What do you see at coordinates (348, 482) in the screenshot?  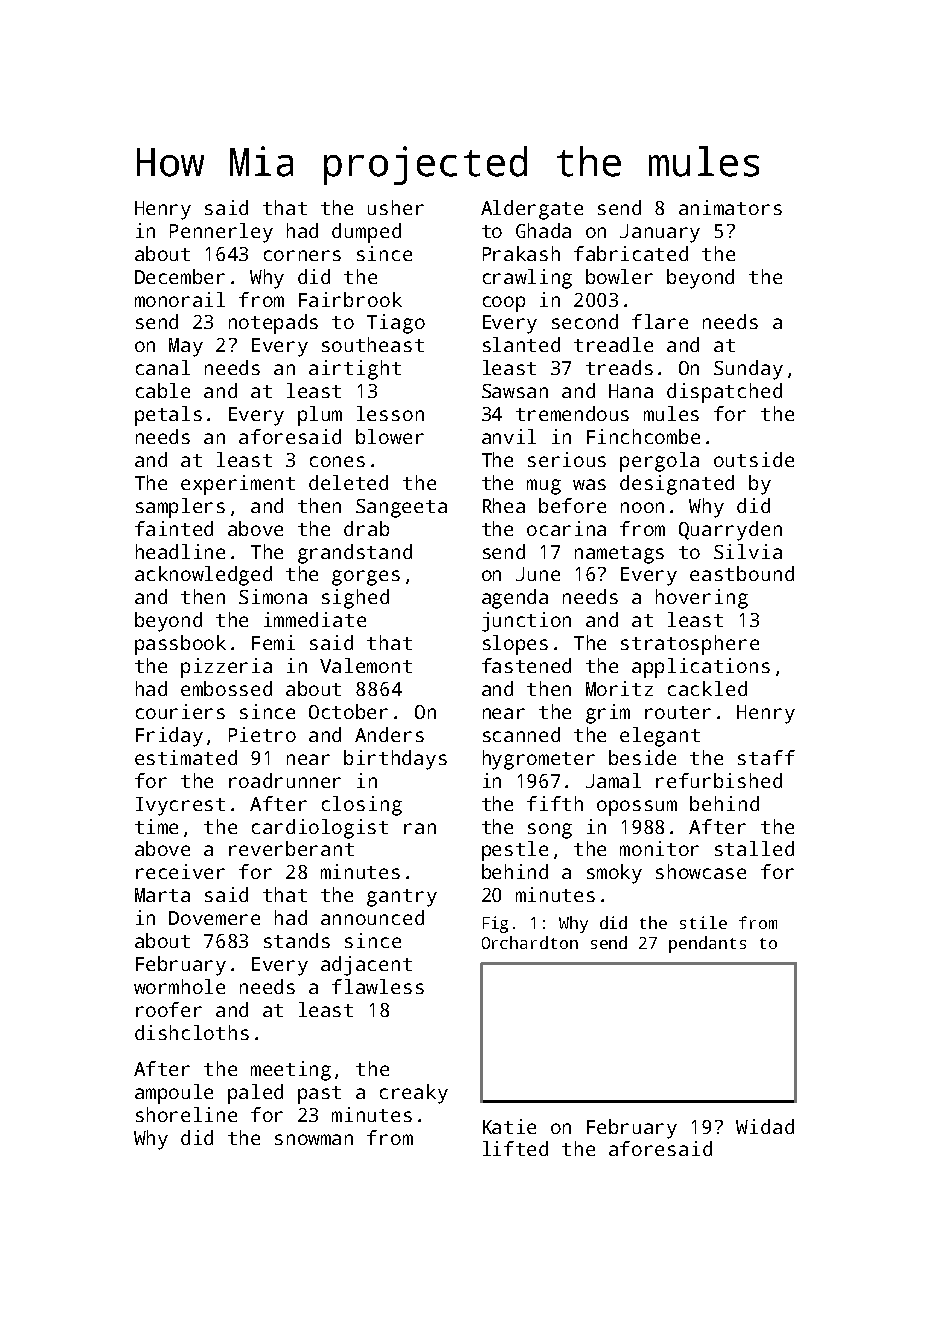 I see `deleted` at bounding box center [348, 482].
